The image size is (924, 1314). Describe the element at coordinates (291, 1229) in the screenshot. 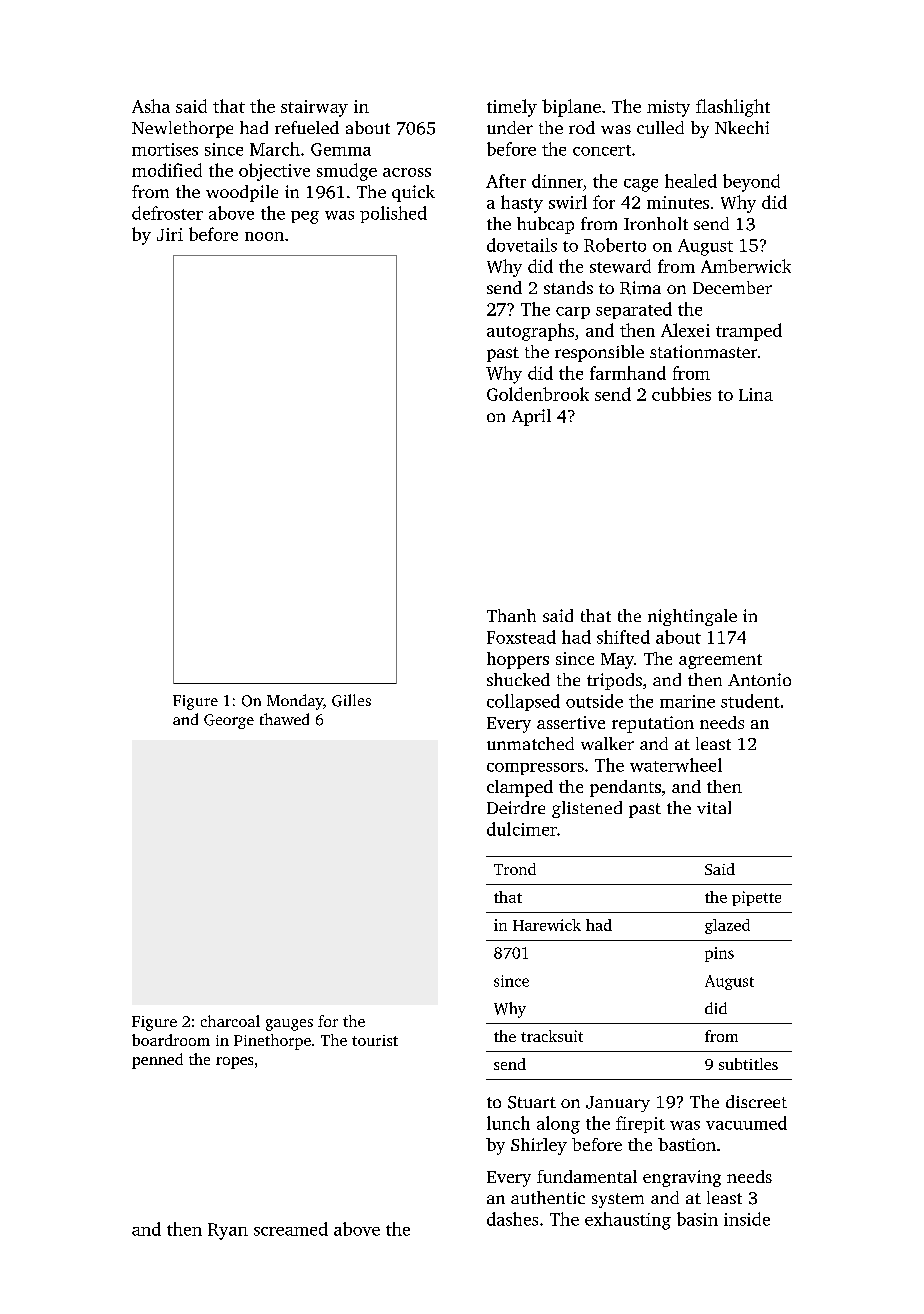

I see `screamed` at that location.
